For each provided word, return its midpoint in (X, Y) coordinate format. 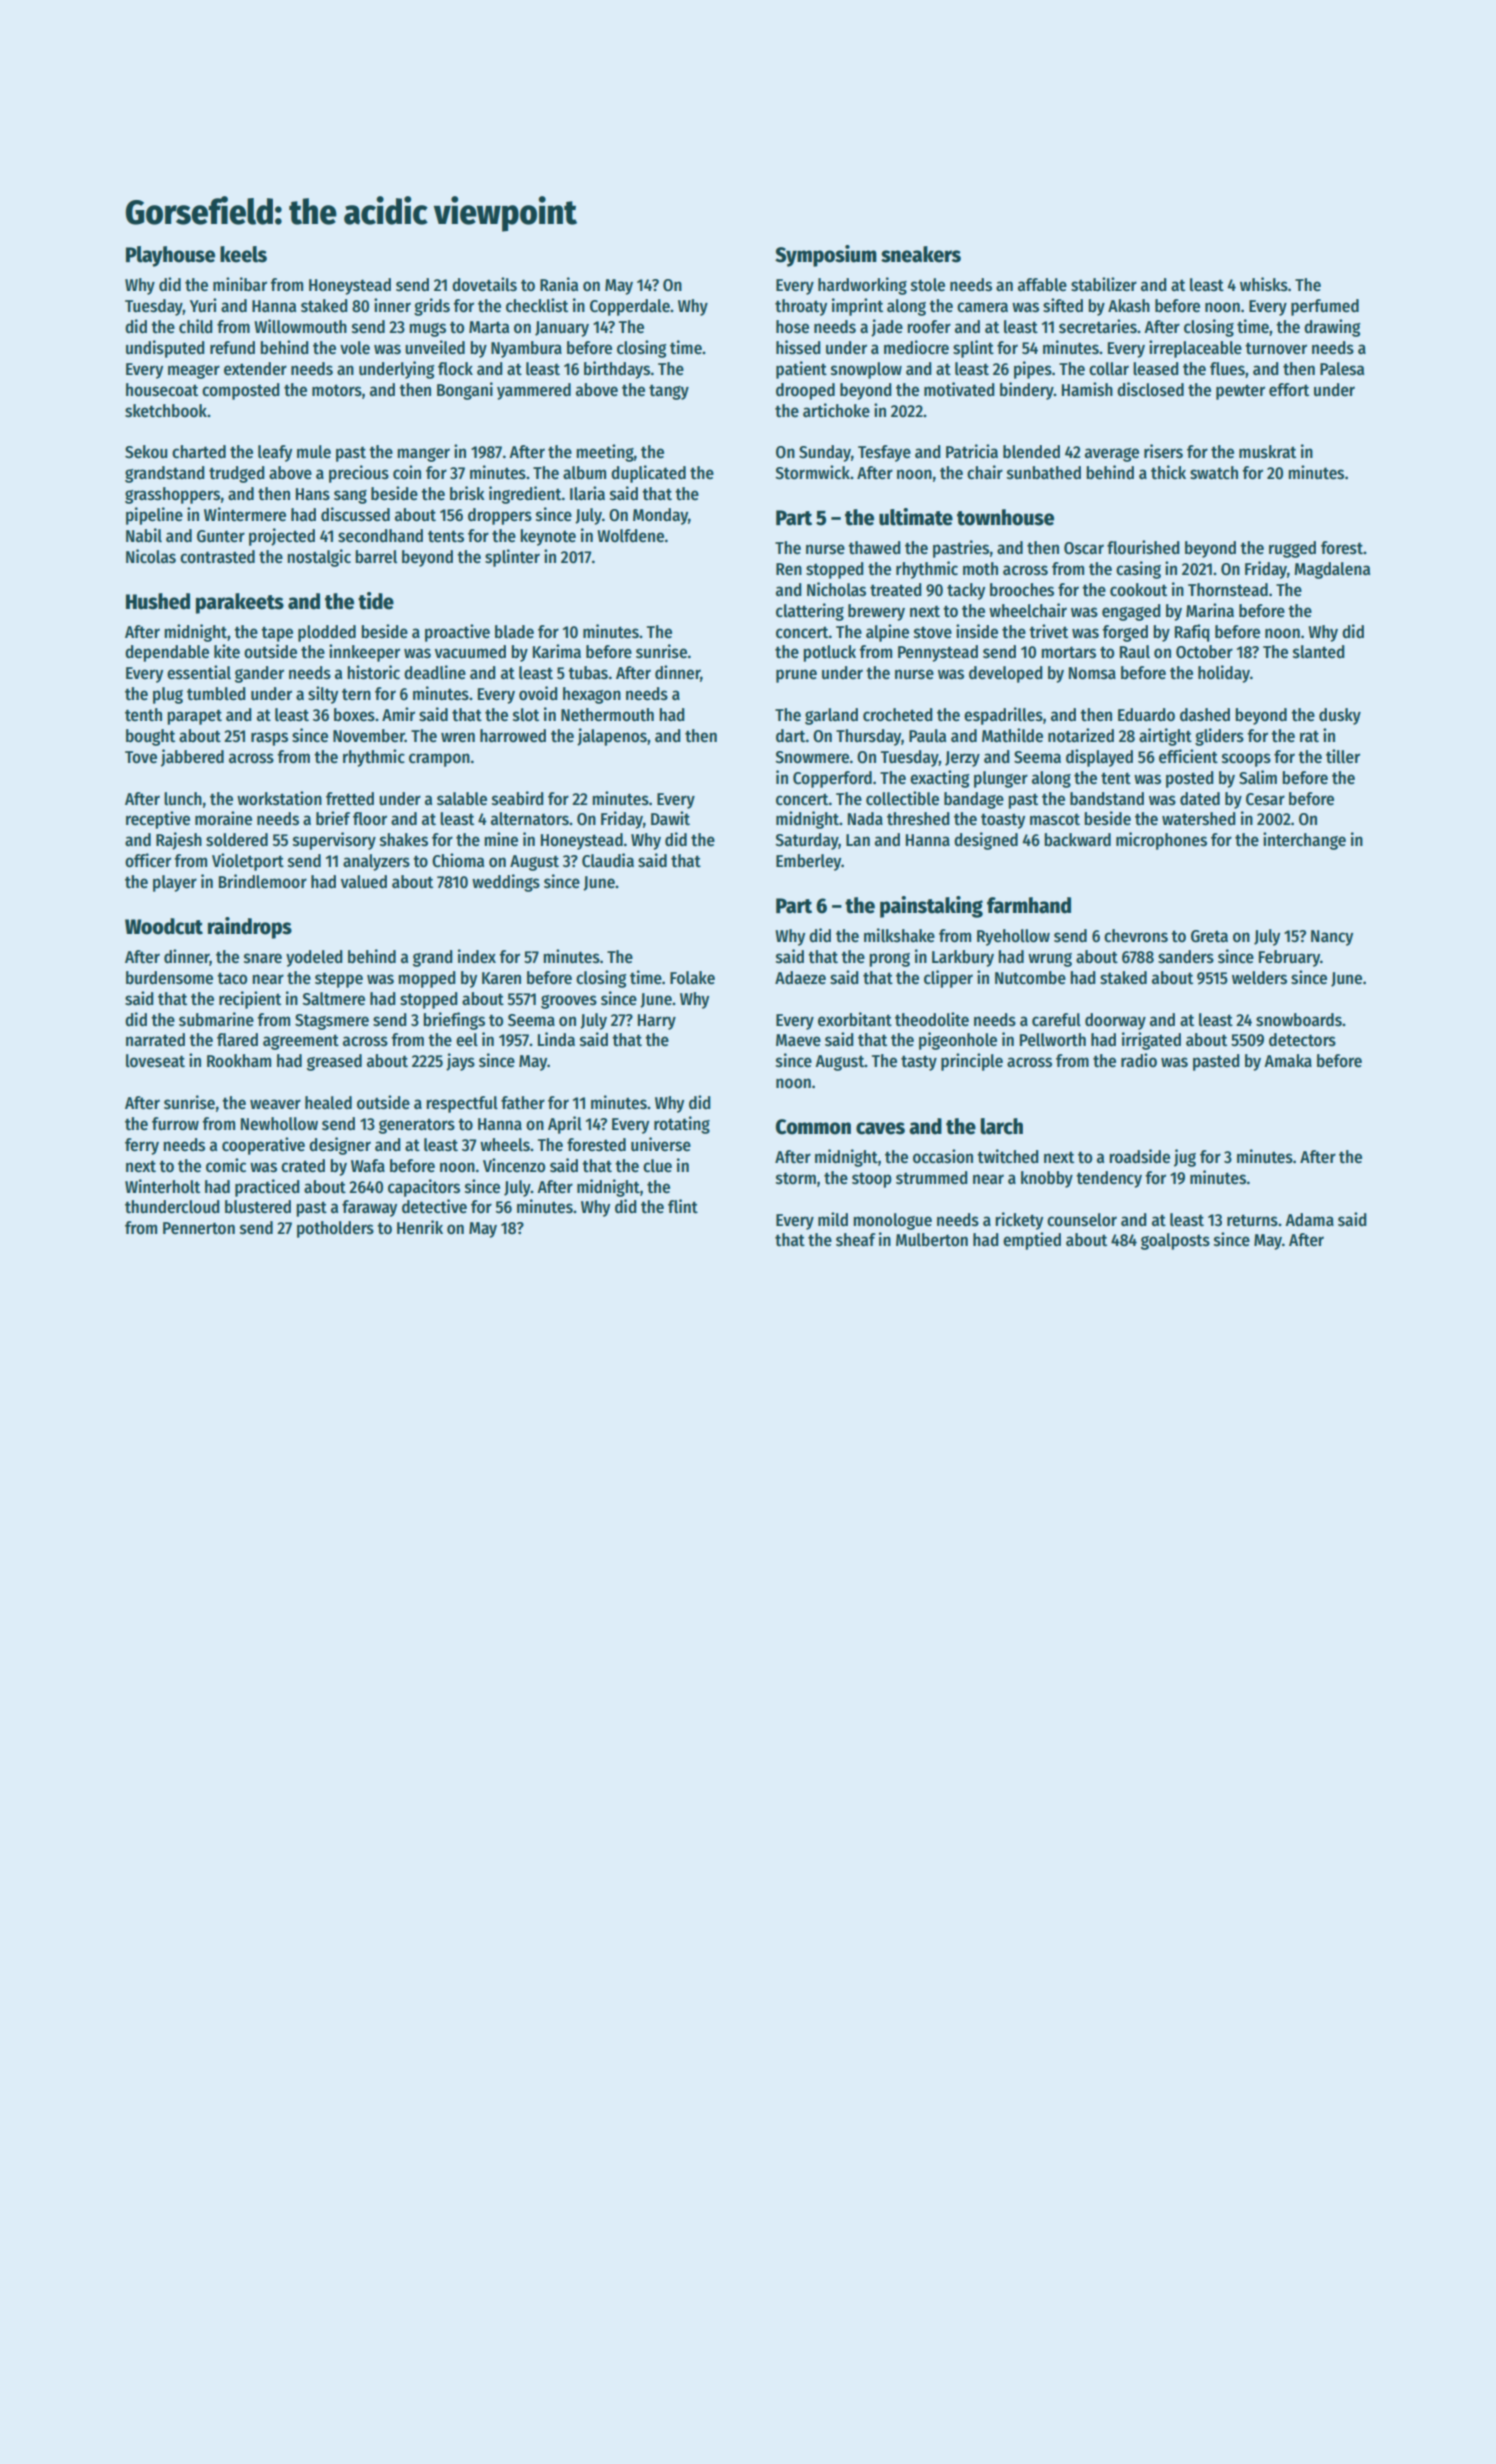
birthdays (617, 370)
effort (1289, 390)
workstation (279, 798)
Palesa (1342, 369)
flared (237, 1040)
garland (831, 716)
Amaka (1288, 1060)
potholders (335, 1229)
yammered (534, 391)
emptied (1032, 1241)
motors (337, 390)
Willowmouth (300, 326)
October (1204, 652)
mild (833, 1219)
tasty (919, 1063)
